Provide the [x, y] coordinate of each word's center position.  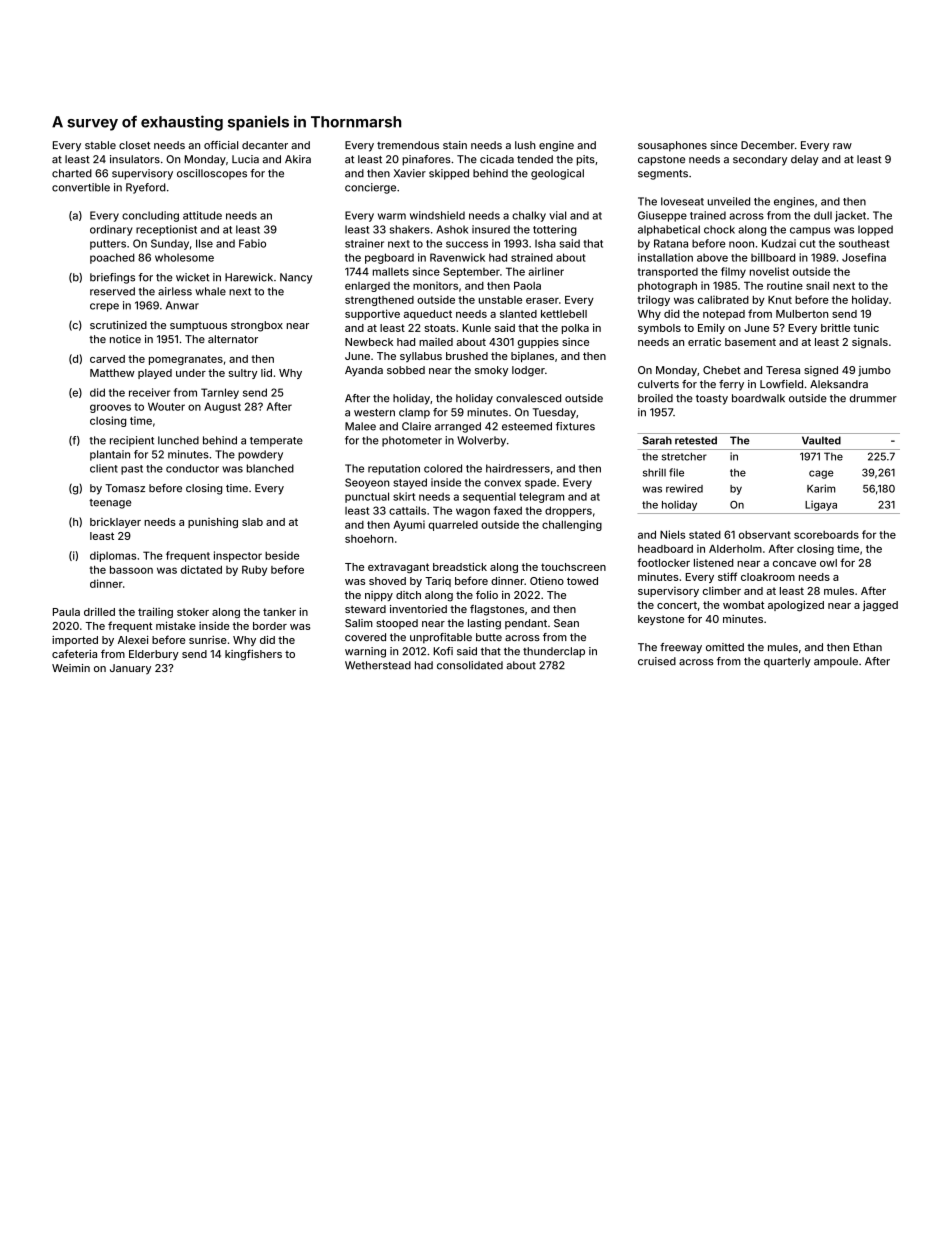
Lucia [245, 159]
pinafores [426, 160]
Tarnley [220, 393]
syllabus [421, 357]
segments [663, 175]
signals [870, 343]
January [130, 669]
